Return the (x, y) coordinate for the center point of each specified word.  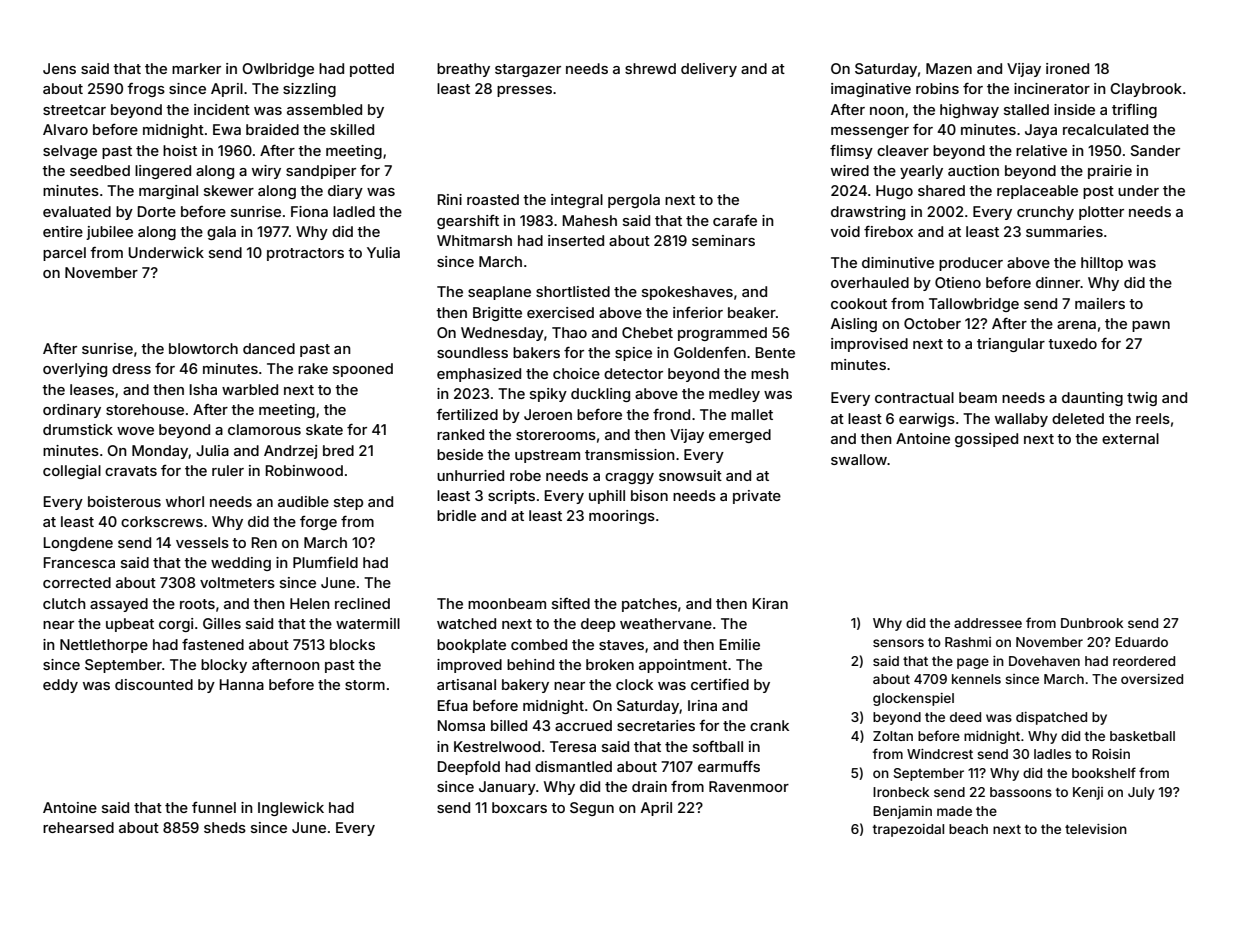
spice (633, 354)
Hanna (242, 684)
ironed (1067, 68)
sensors (898, 643)
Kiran (770, 603)
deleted (1078, 418)
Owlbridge (278, 70)
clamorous (264, 429)
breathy (463, 70)
